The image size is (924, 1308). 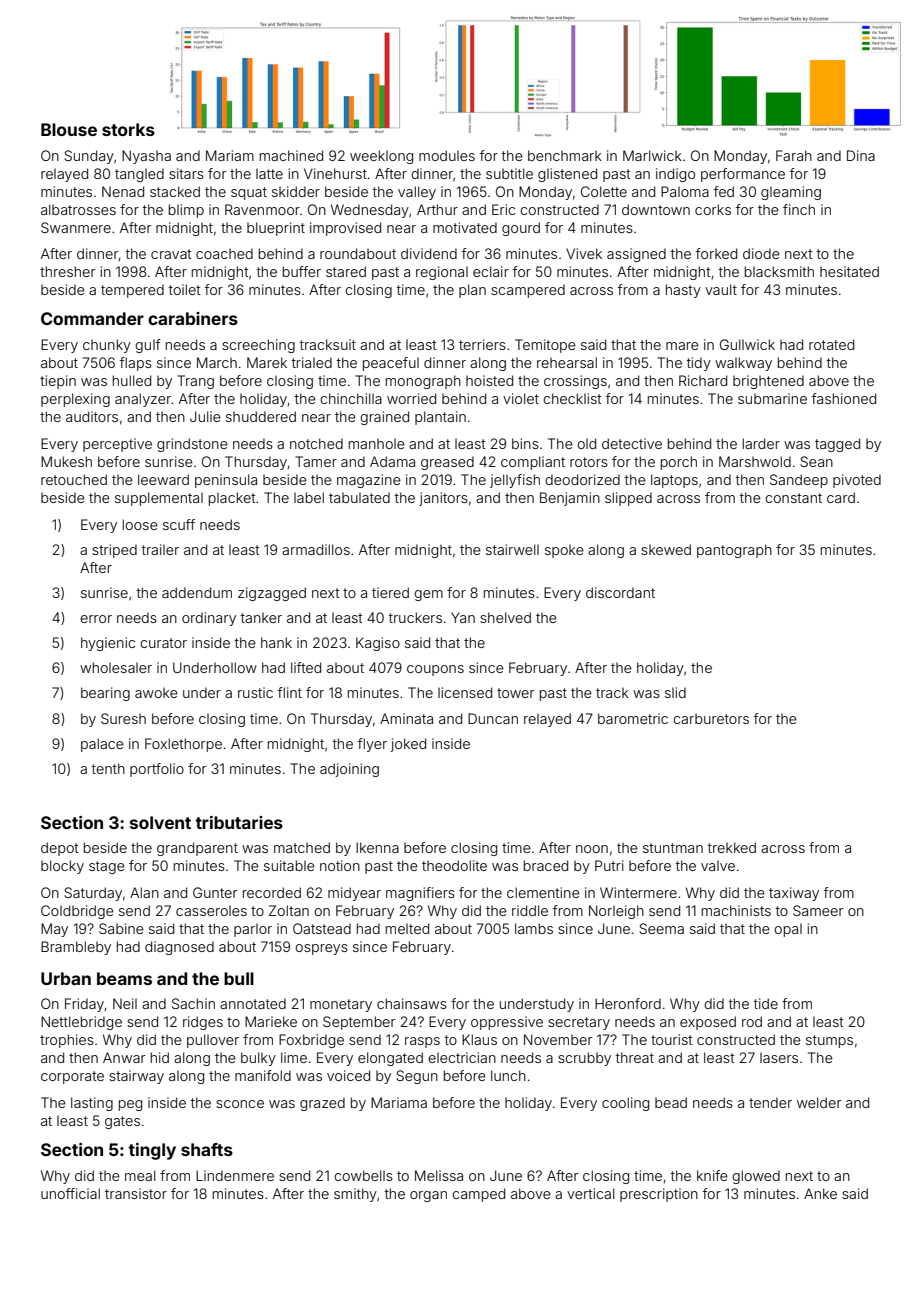 What do you see at coordinates (128, 129) in the screenshot?
I see `storks` at bounding box center [128, 129].
